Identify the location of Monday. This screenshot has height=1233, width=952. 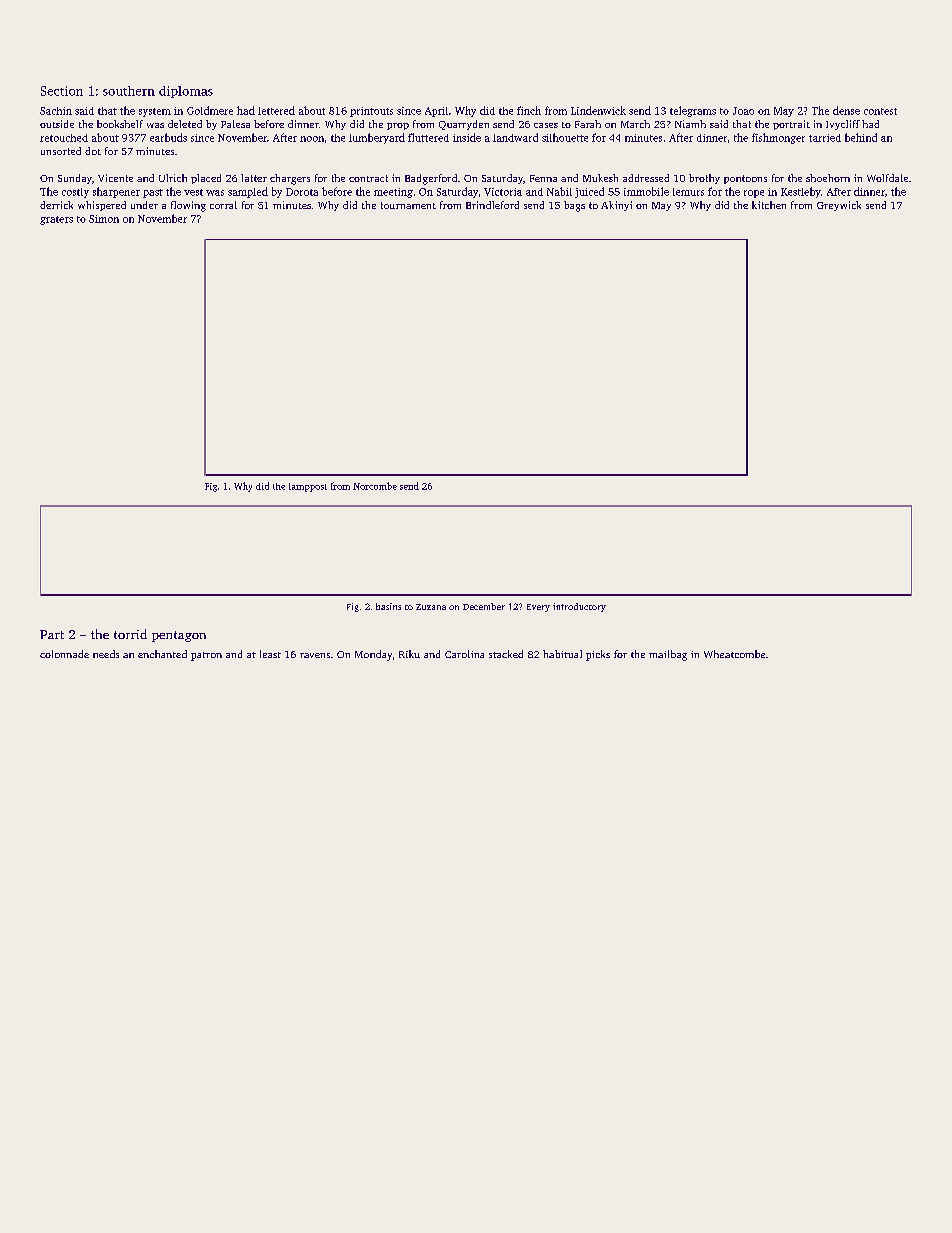
(373, 655).
